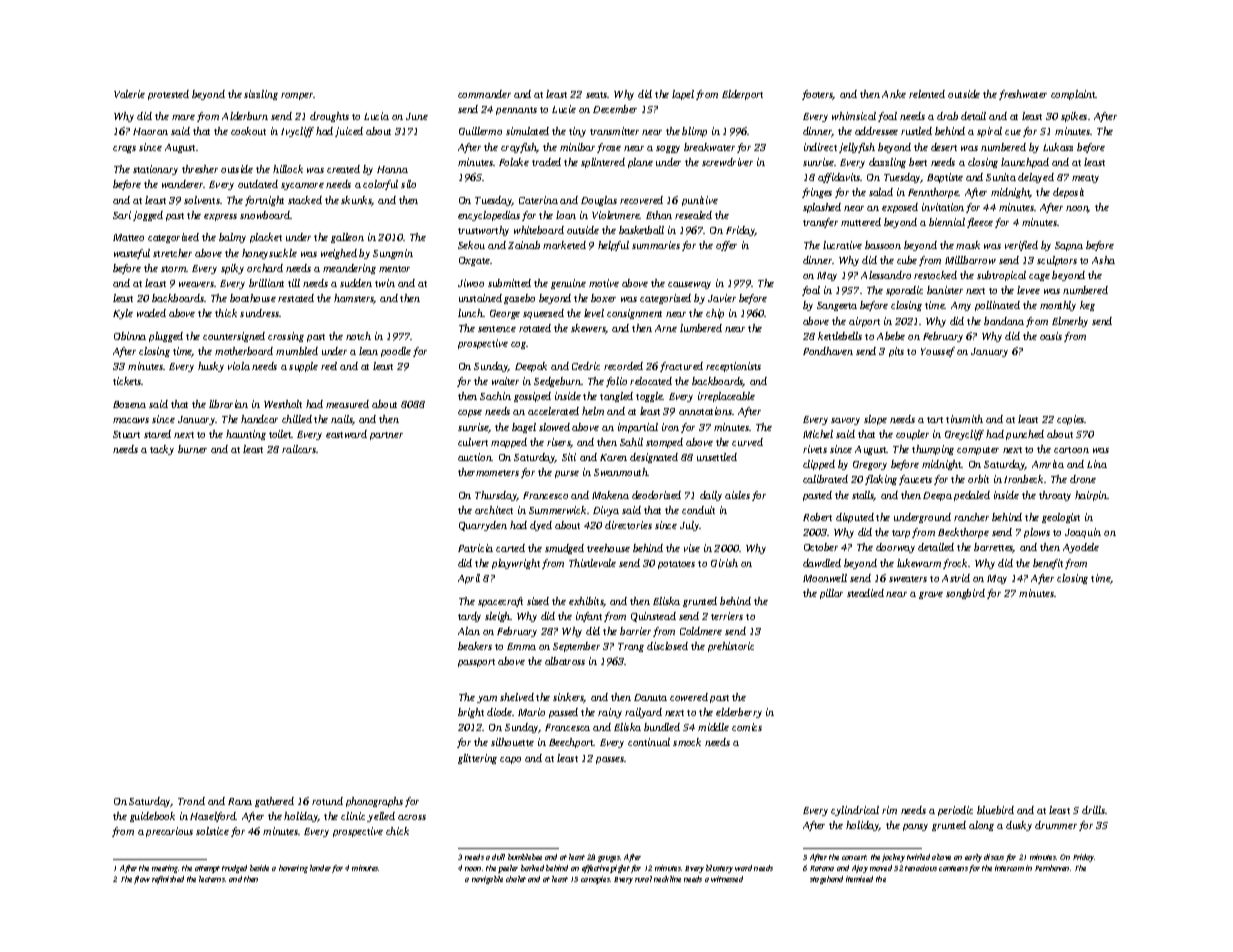 Image resolution: width=1233 pixels, height=952 pixels. I want to click on benefit, so click(1048, 564).
